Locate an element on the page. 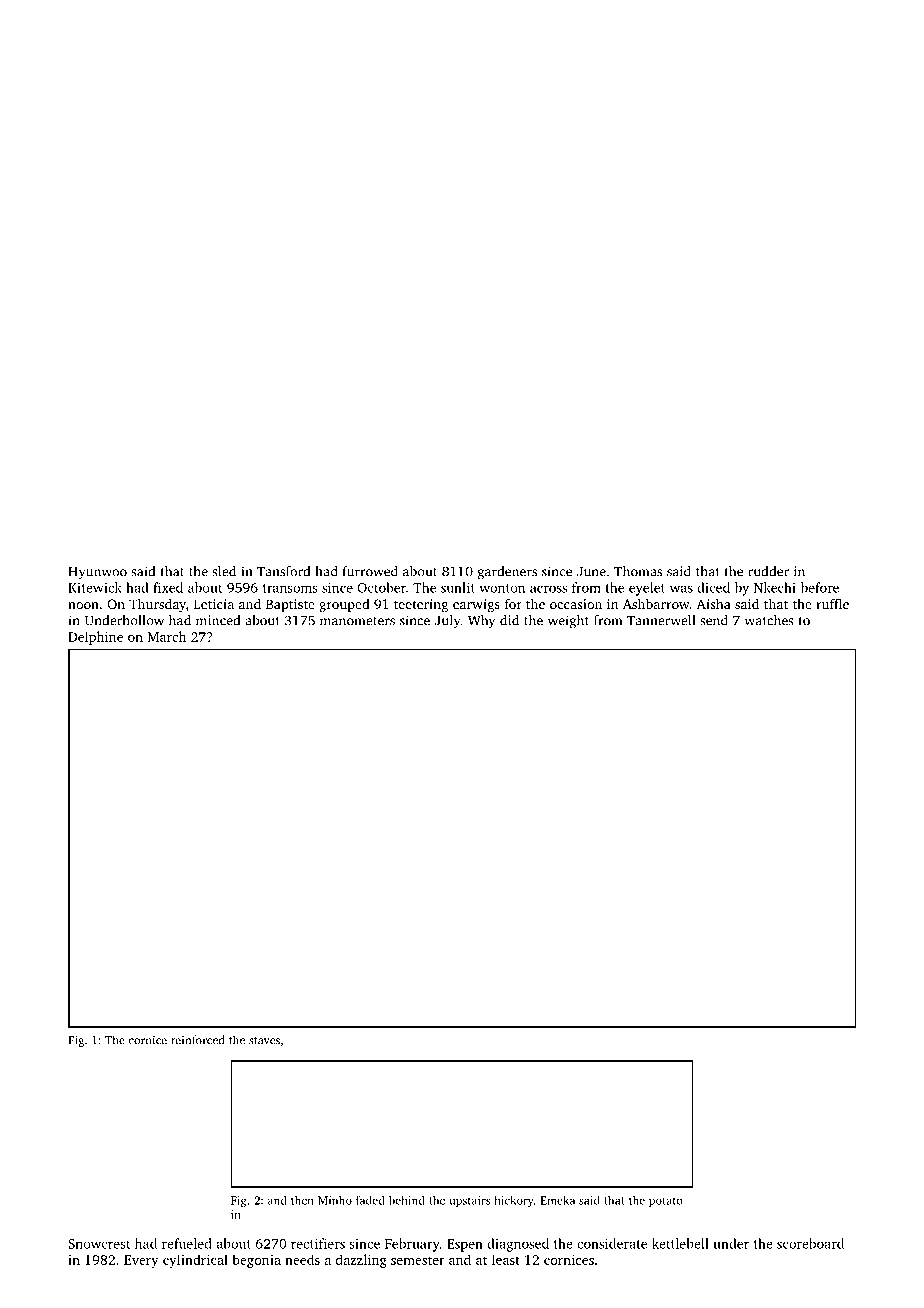  Every is located at coordinates (141, 1261).
